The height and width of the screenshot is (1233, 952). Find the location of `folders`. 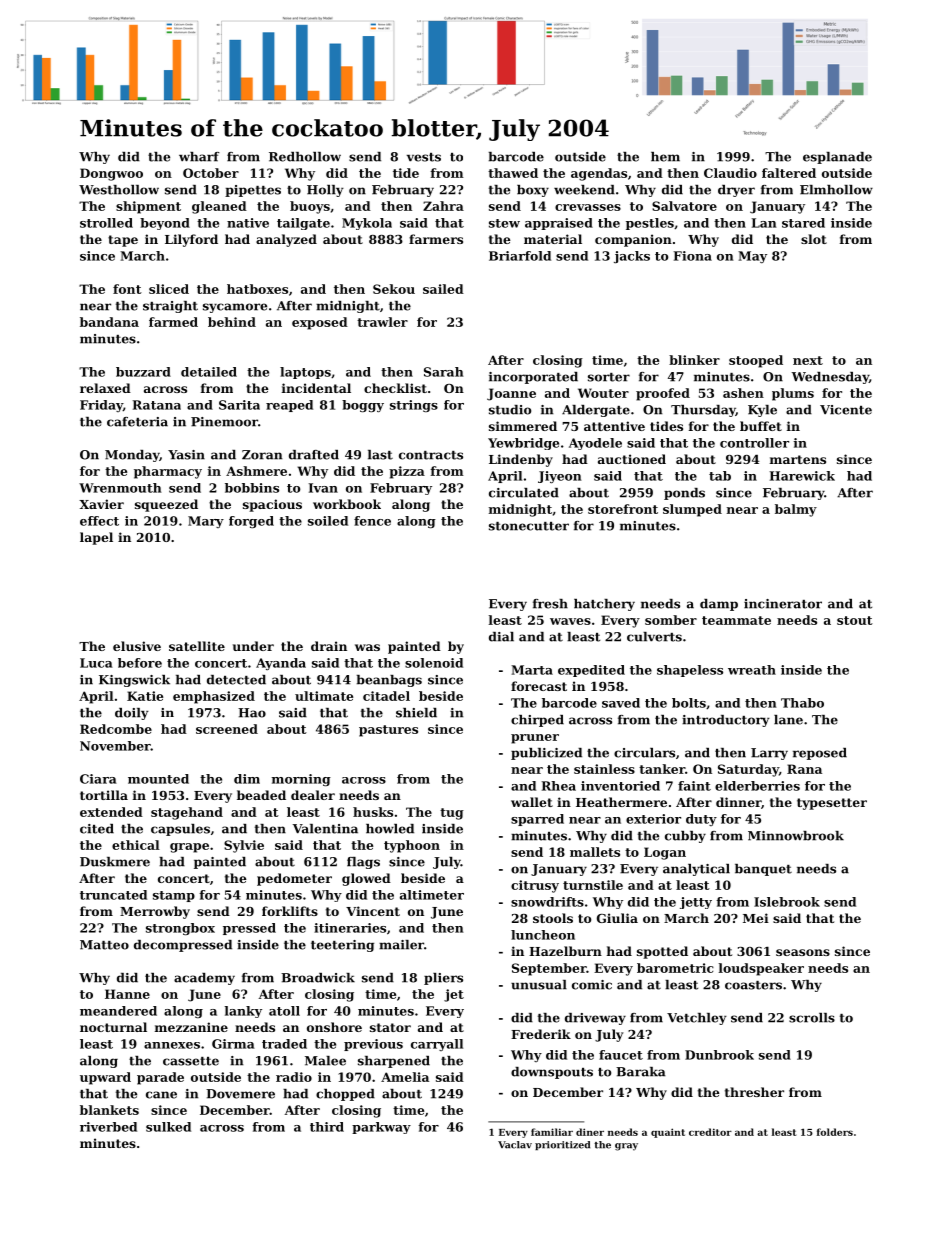

folders is located at coordinates (835, 1132).
